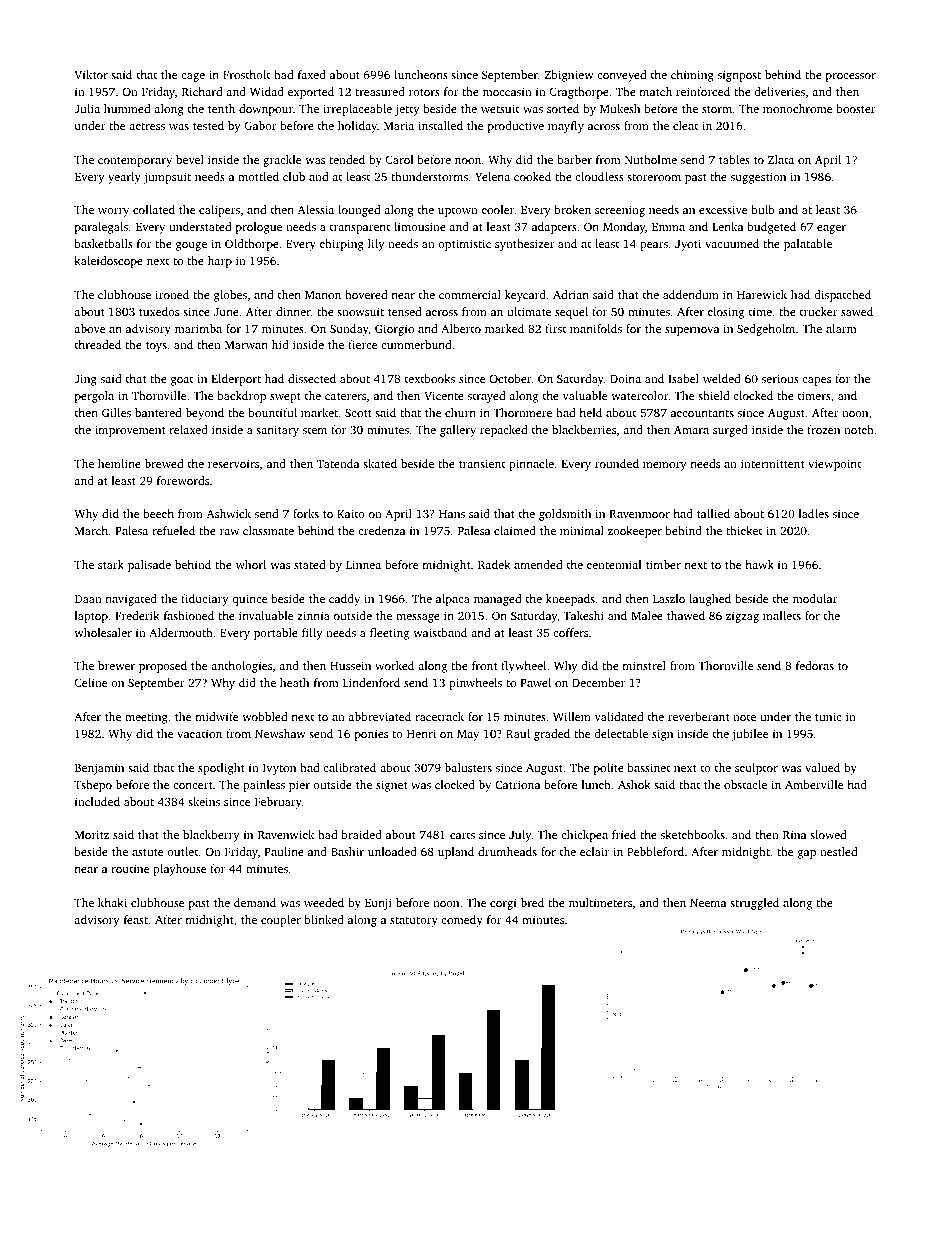  What do you see at coordinates (361, 834) in the screenshot?
I see `braided` at bounding box center [361, 834].
